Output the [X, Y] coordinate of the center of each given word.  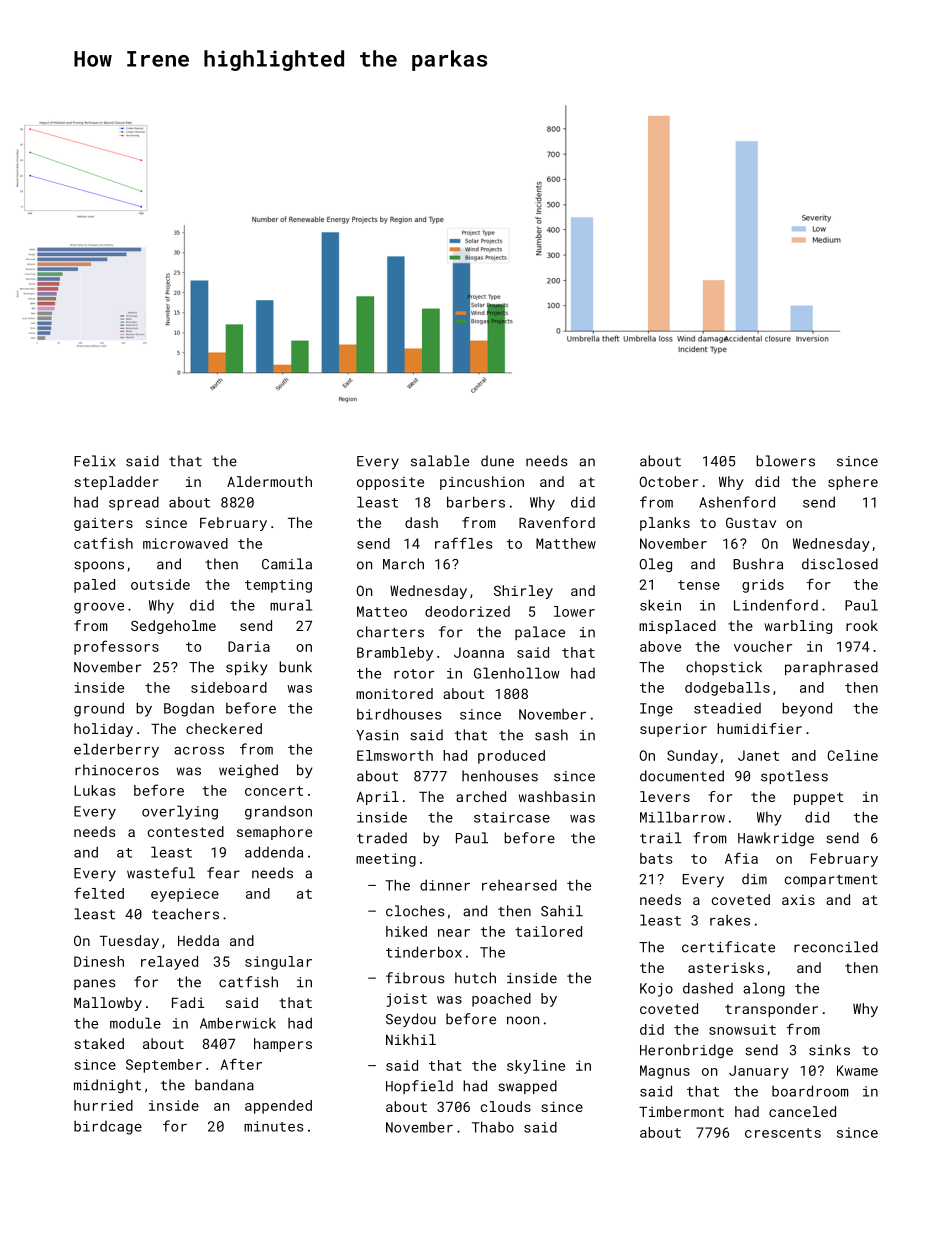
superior [673, 730]
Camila [287, 564]
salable [440, 461]
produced [511, 757]
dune [497, 461]
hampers [283, 1045]
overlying [180, 812]
